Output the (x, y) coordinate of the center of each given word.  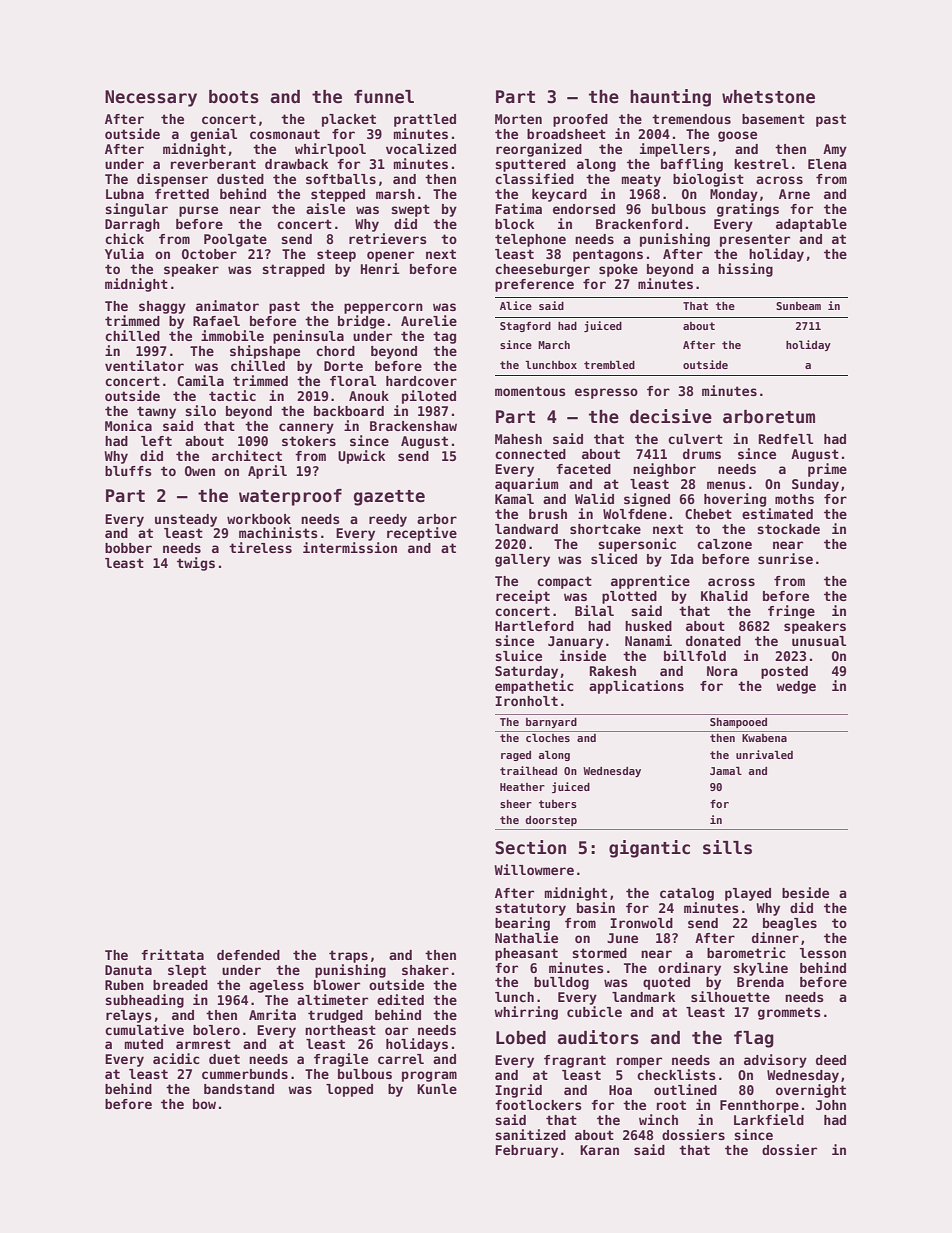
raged (516, 756)
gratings (748, 210)
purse (198, 211)
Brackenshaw (413, 426)
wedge (796, 687)
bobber (128, 548)
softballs (341, 179)
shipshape (265, 352)
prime (827, 470)
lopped (349, 1090)
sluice (518, 655)
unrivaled (764, 754)
